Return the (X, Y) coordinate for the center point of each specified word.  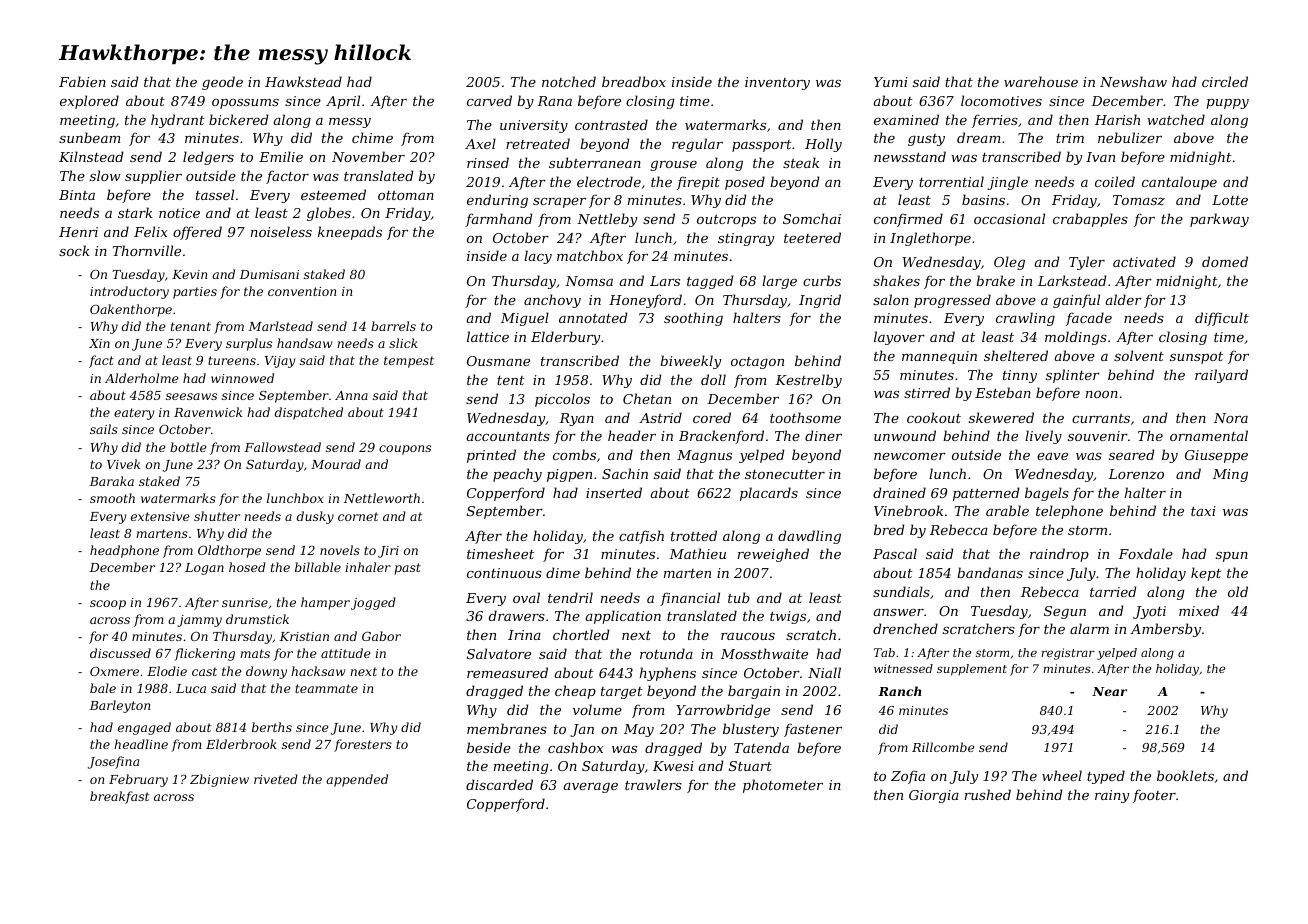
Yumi (891, 82)
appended (357, 780)
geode (222, 83)
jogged (373, 603)
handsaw (304, 343)
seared (1131, 454)
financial (690, 599)
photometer (783, 786)
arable (1007, 510)
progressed (952, 301)
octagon (757, 363)
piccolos (562, 400)
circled (1225, 81)
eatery (134, 414)
